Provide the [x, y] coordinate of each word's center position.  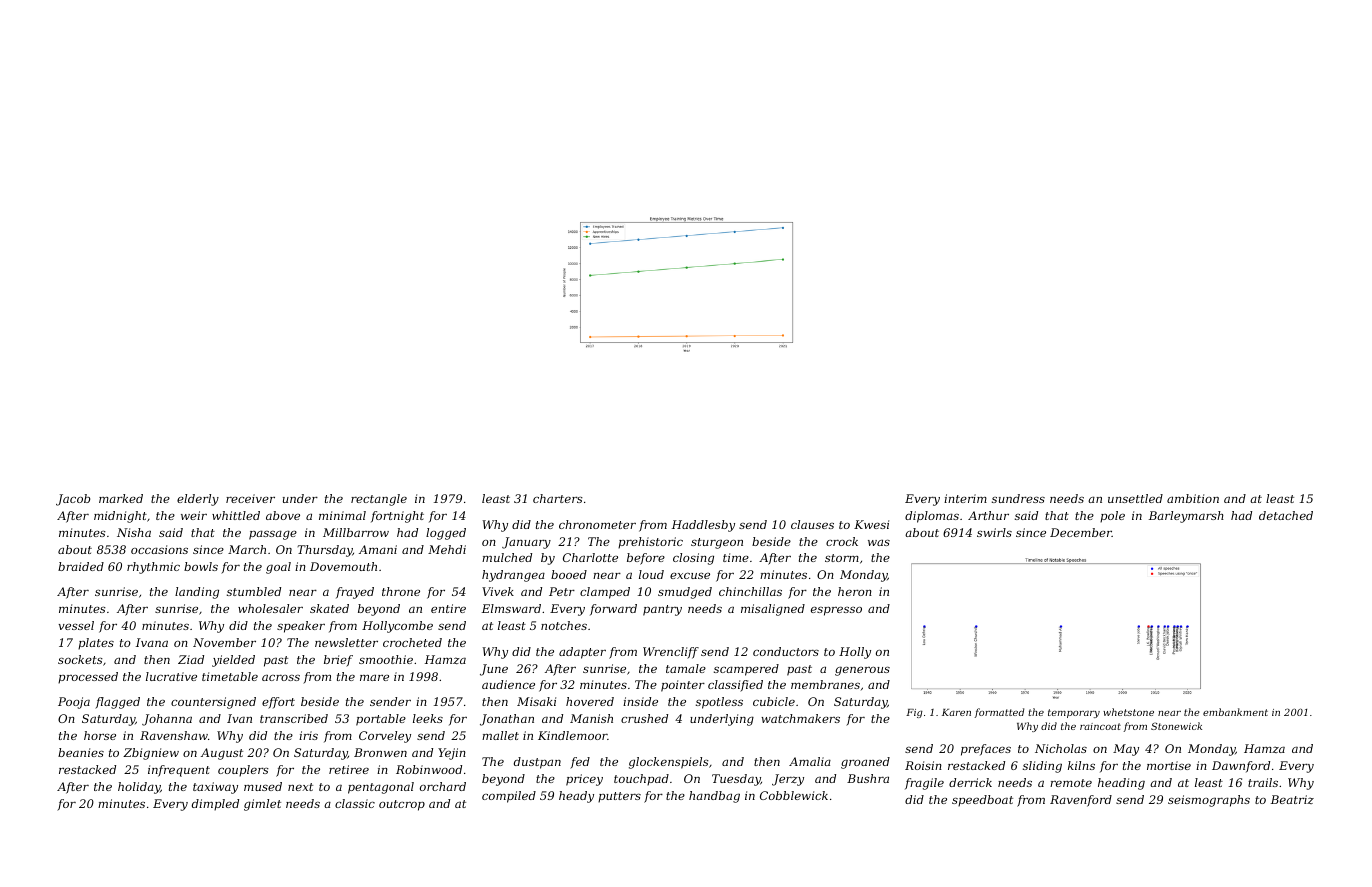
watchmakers [800, 718]
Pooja [74, 703]
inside [640, 701]
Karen [956, 712]
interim [965, 498]
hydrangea [513, 576]
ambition [1193, 498]
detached [1286, 515]
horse [100, 735]
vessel [76, 625]
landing [197, 593]
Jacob [73, 500]
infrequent [179, 771]
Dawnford [1241, 767]
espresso [836, 611]
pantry [662, 610]
